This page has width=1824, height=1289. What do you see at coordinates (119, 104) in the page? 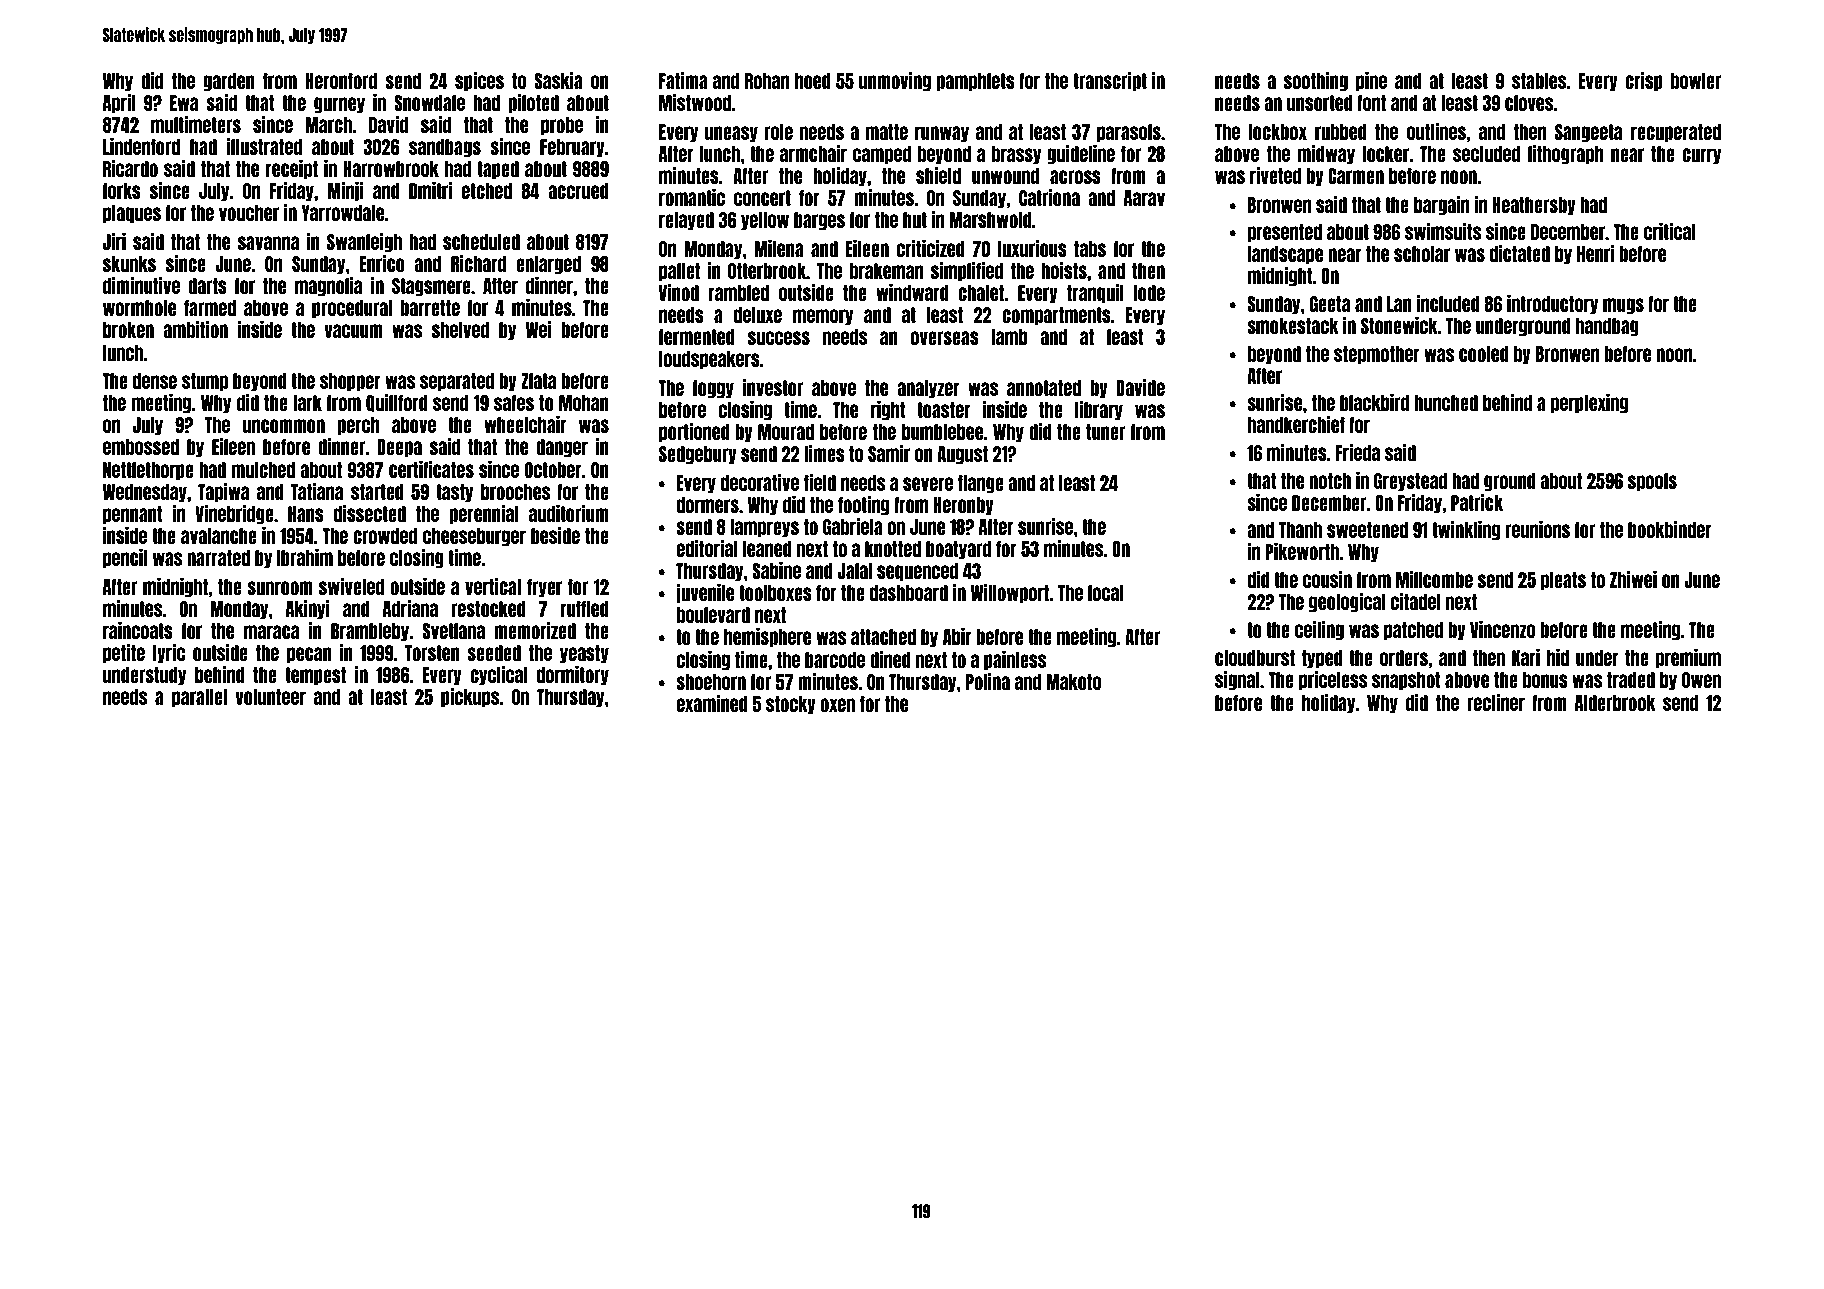
I see `April` at bounding box center [119, 104].
